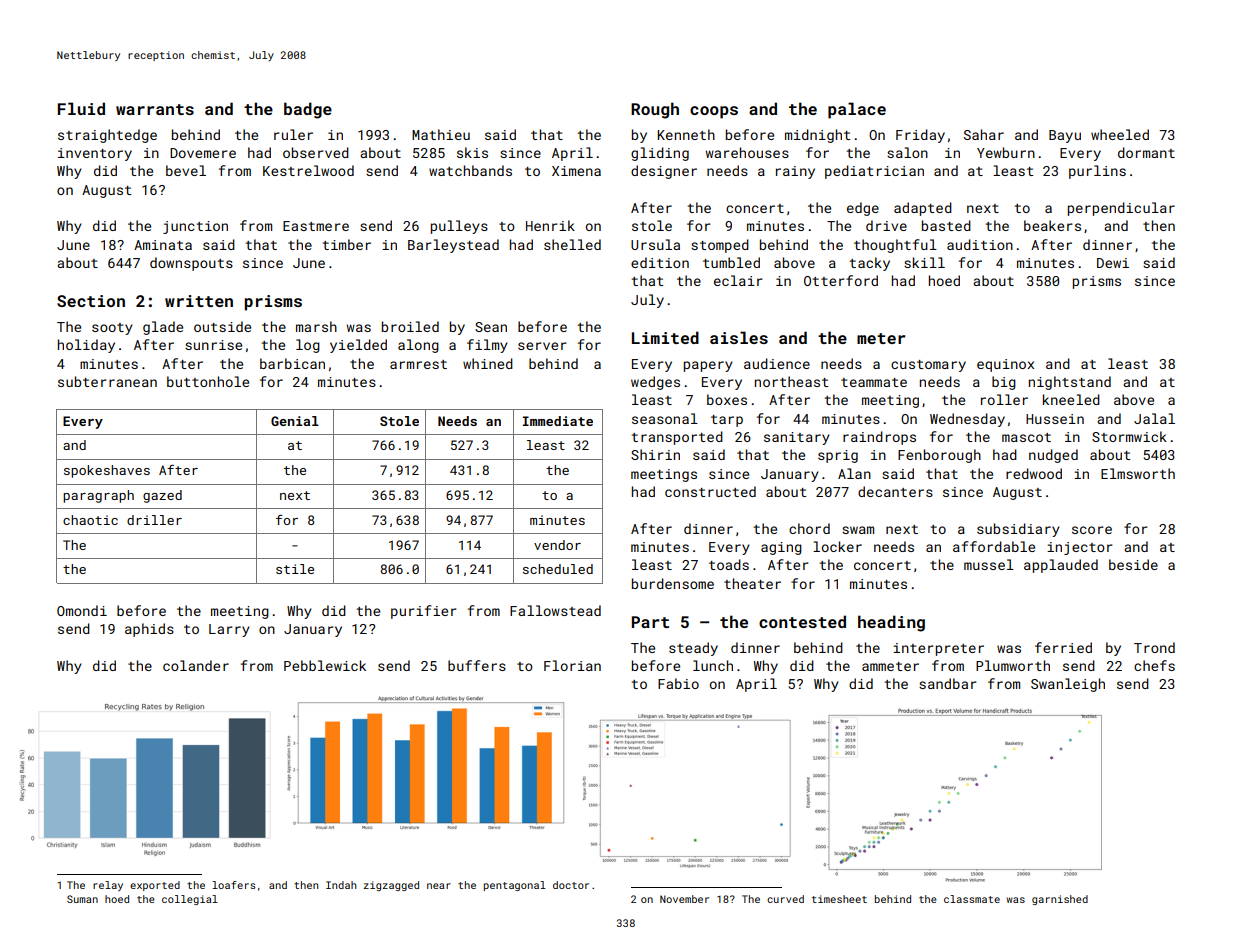 The image size is (1233, 952). I want to click on beside, so click(1133, 564).
